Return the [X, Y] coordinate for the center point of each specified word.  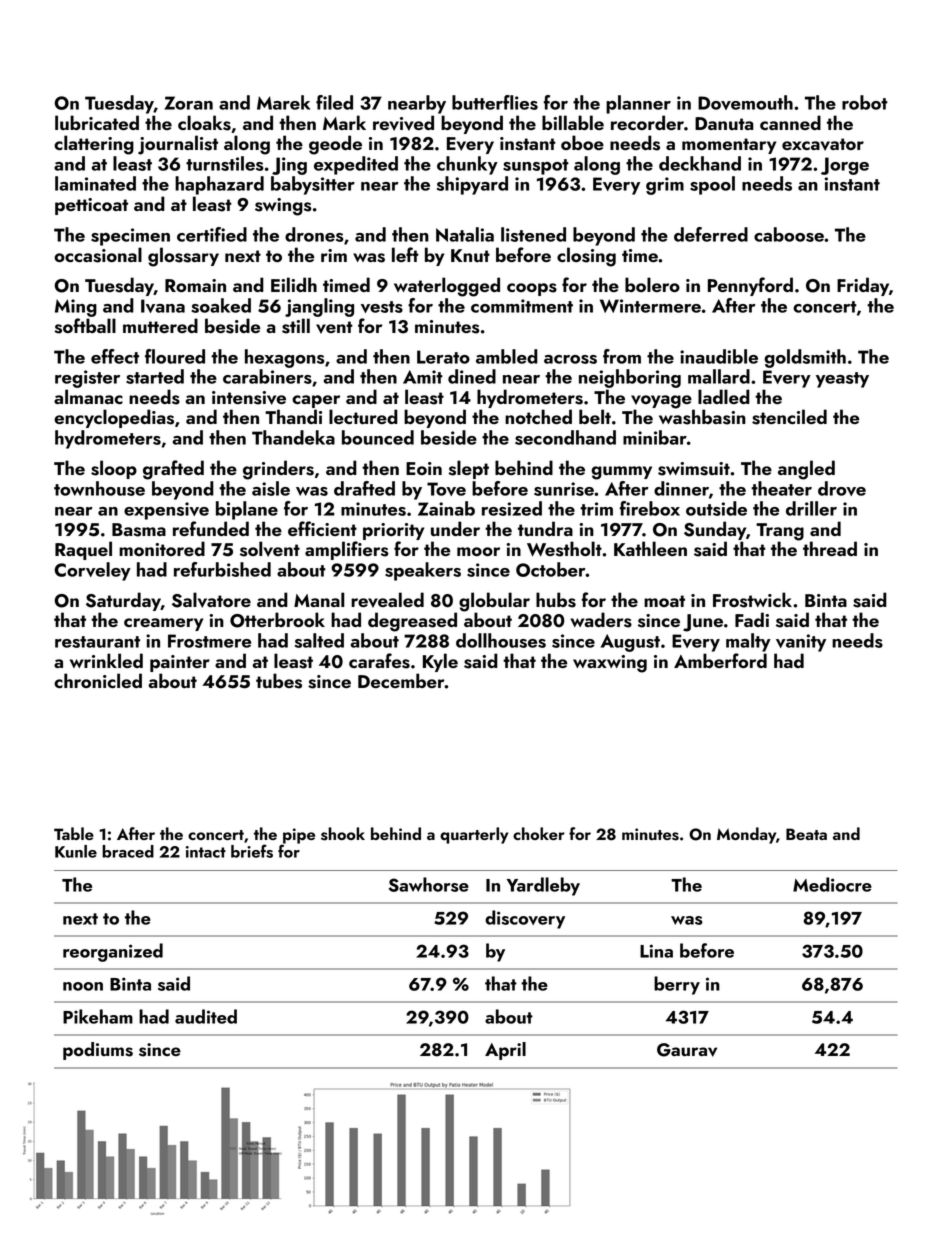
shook [343, 834]
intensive [249, 398]
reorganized [113, 952]
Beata [806, 834]
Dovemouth [745, 102]
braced [128, 851]
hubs [556, 600]
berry [677, 985]
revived [403, 123]
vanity [801, 643]
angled [806, 470]
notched [538, 416]
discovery [525, 919]
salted [319, 640]
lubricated [97, 122]
